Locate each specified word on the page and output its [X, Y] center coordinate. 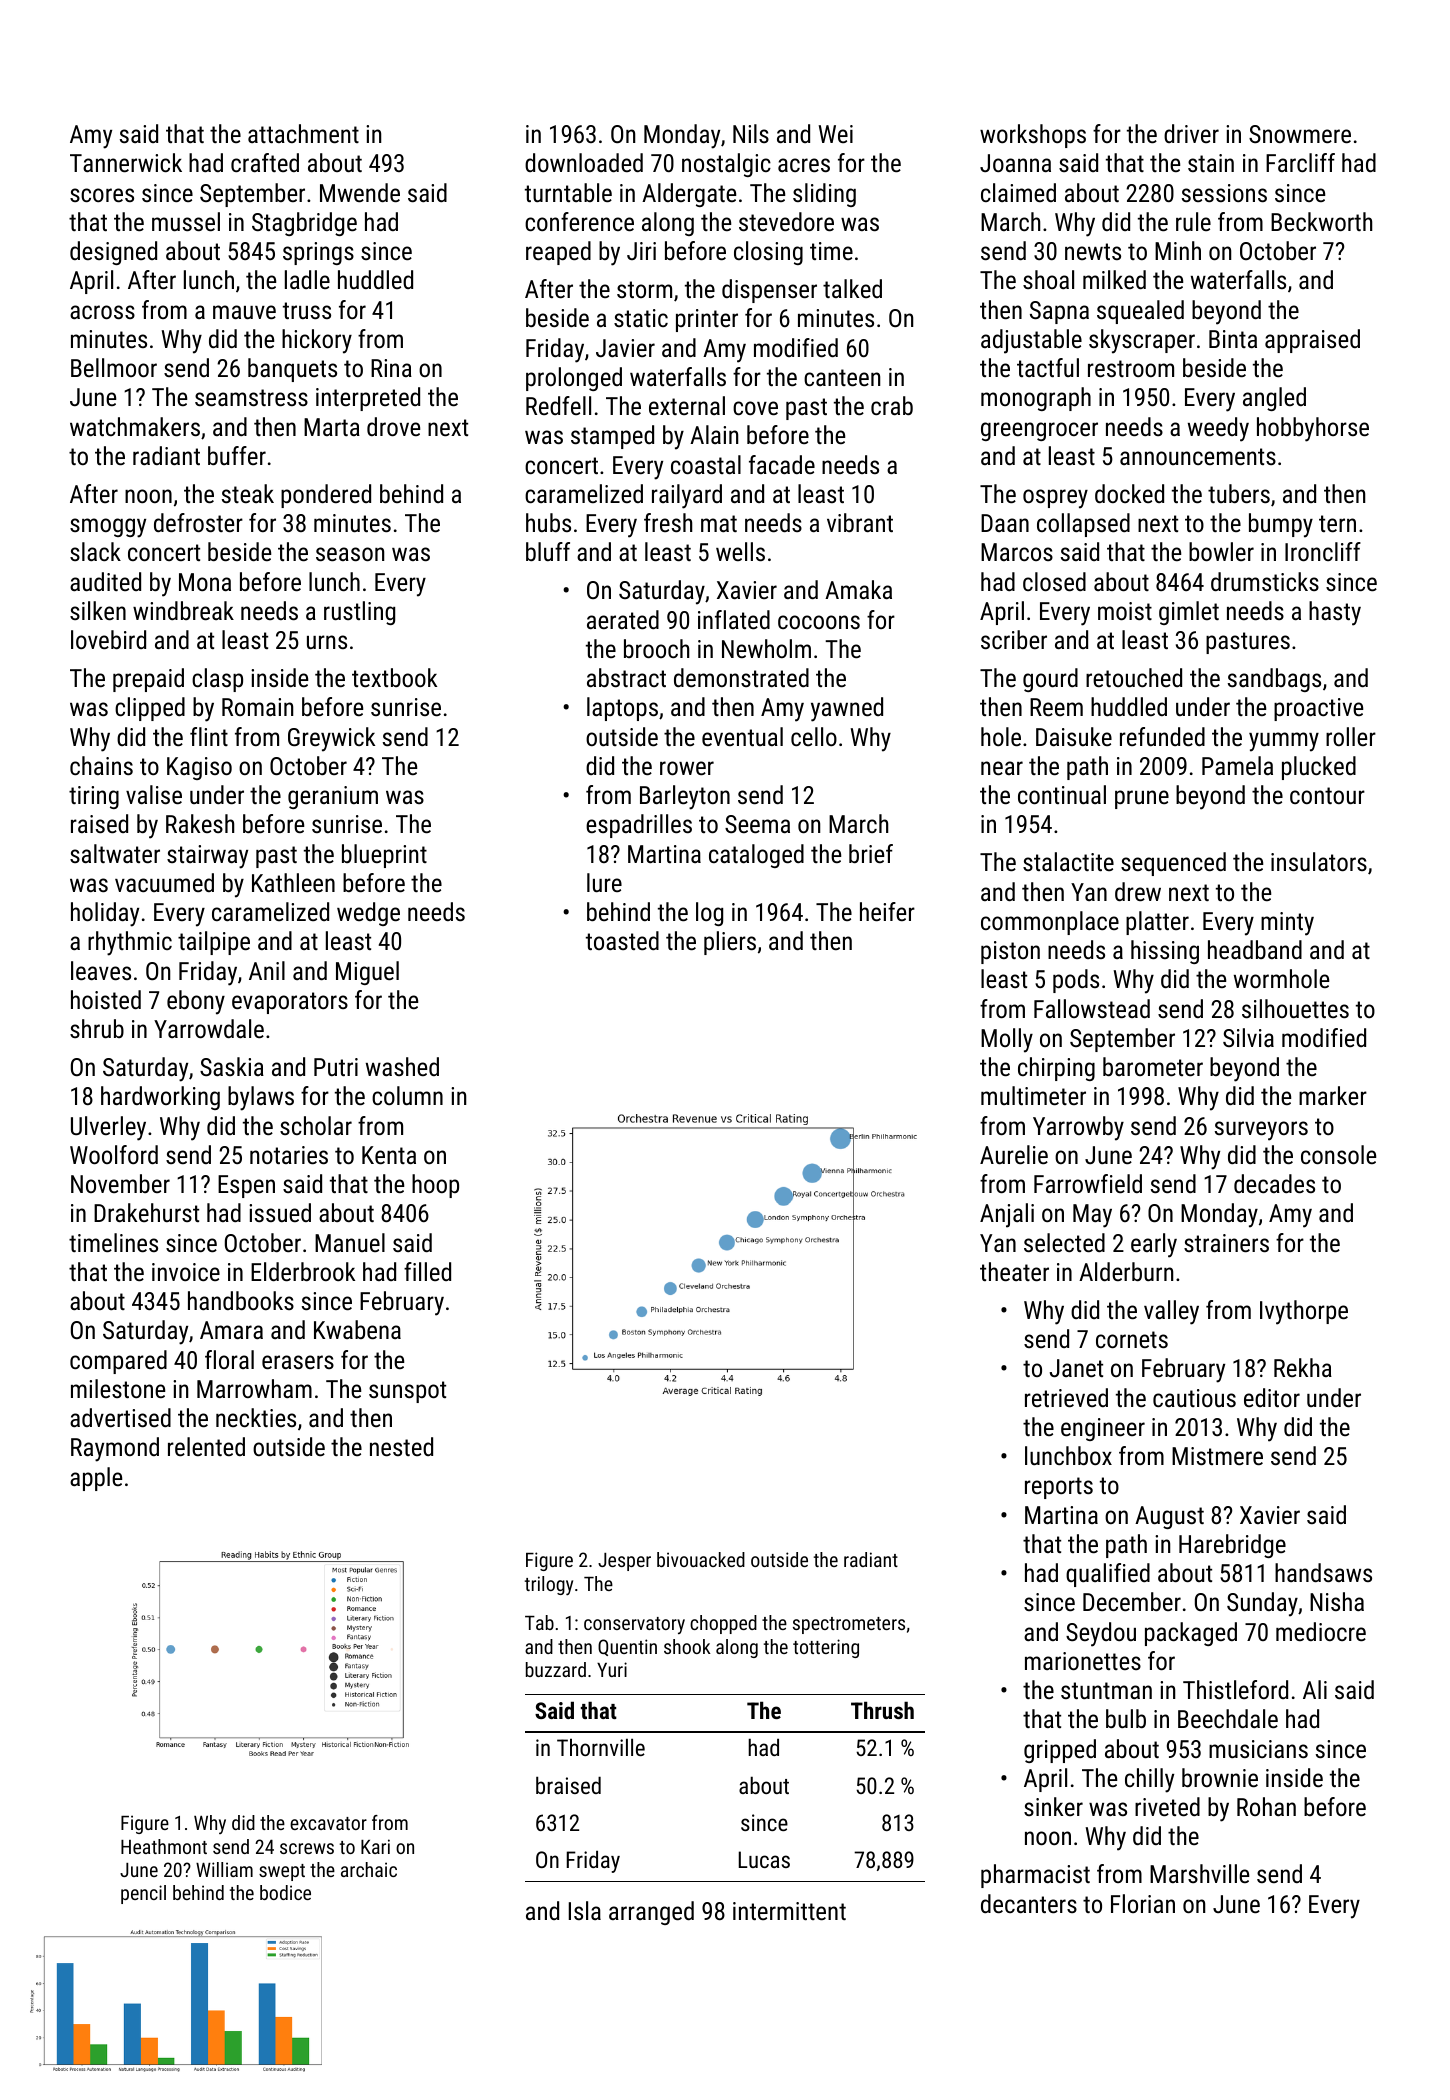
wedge [368, 914]
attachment [303, 133]
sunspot [407, 1392]
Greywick [331, 739]
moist [1125, 611]
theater [1014, 1271]
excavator [328, 1823]
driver [1191, 133]
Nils [751, 133]
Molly [1007, 1040]
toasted [622, 940]
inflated [734, 619]
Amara [231, 1330]
